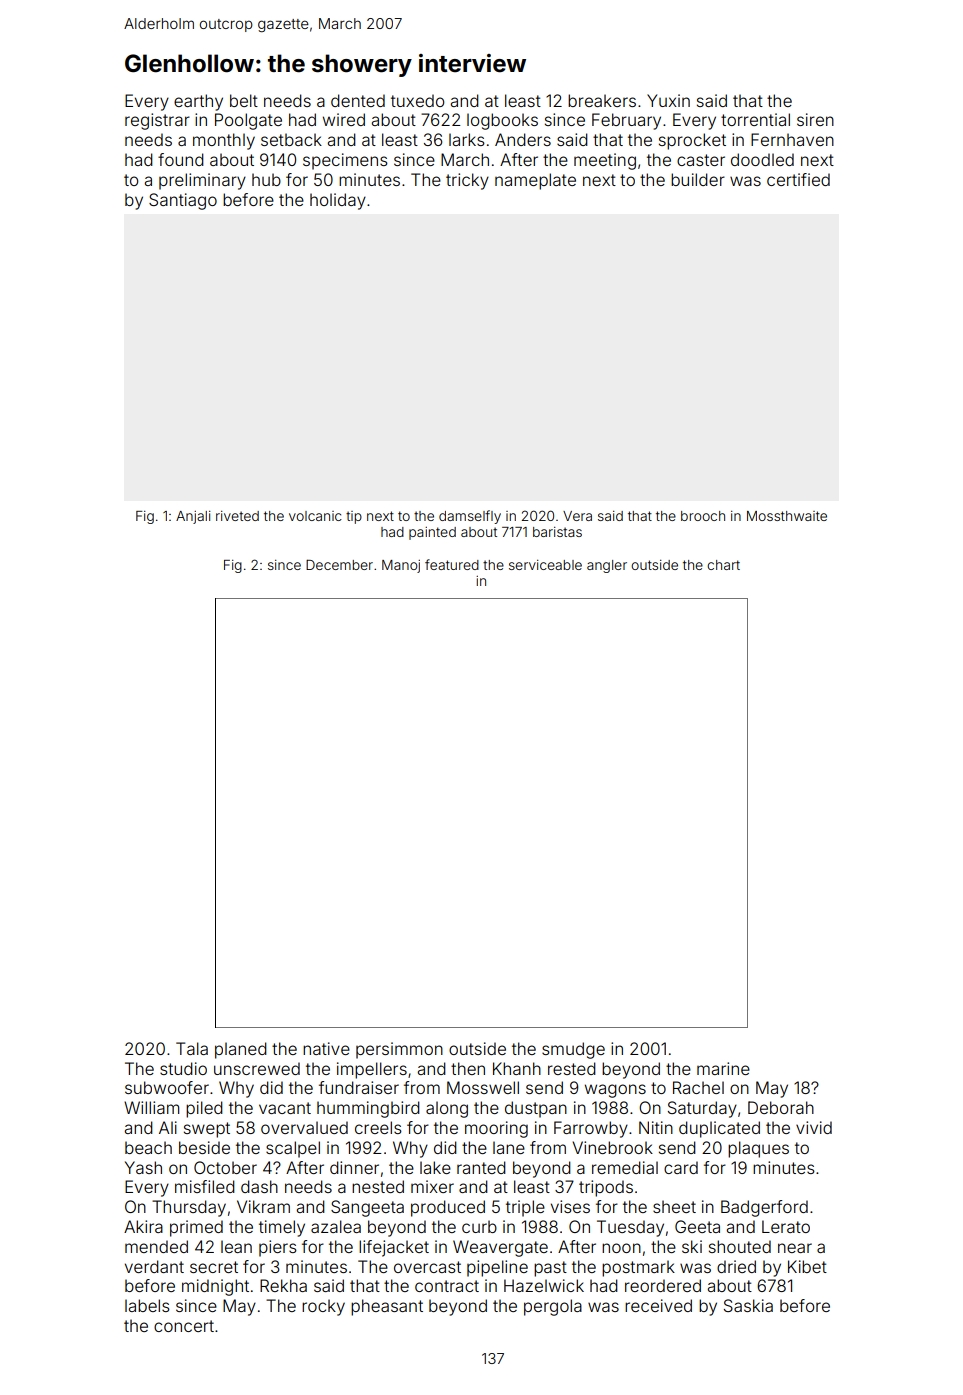 Image resolution: width=963 pixels, height=1395 pixels. Describe the element at coordinates (467, 181) in the page. I see `tricky` at that location.
